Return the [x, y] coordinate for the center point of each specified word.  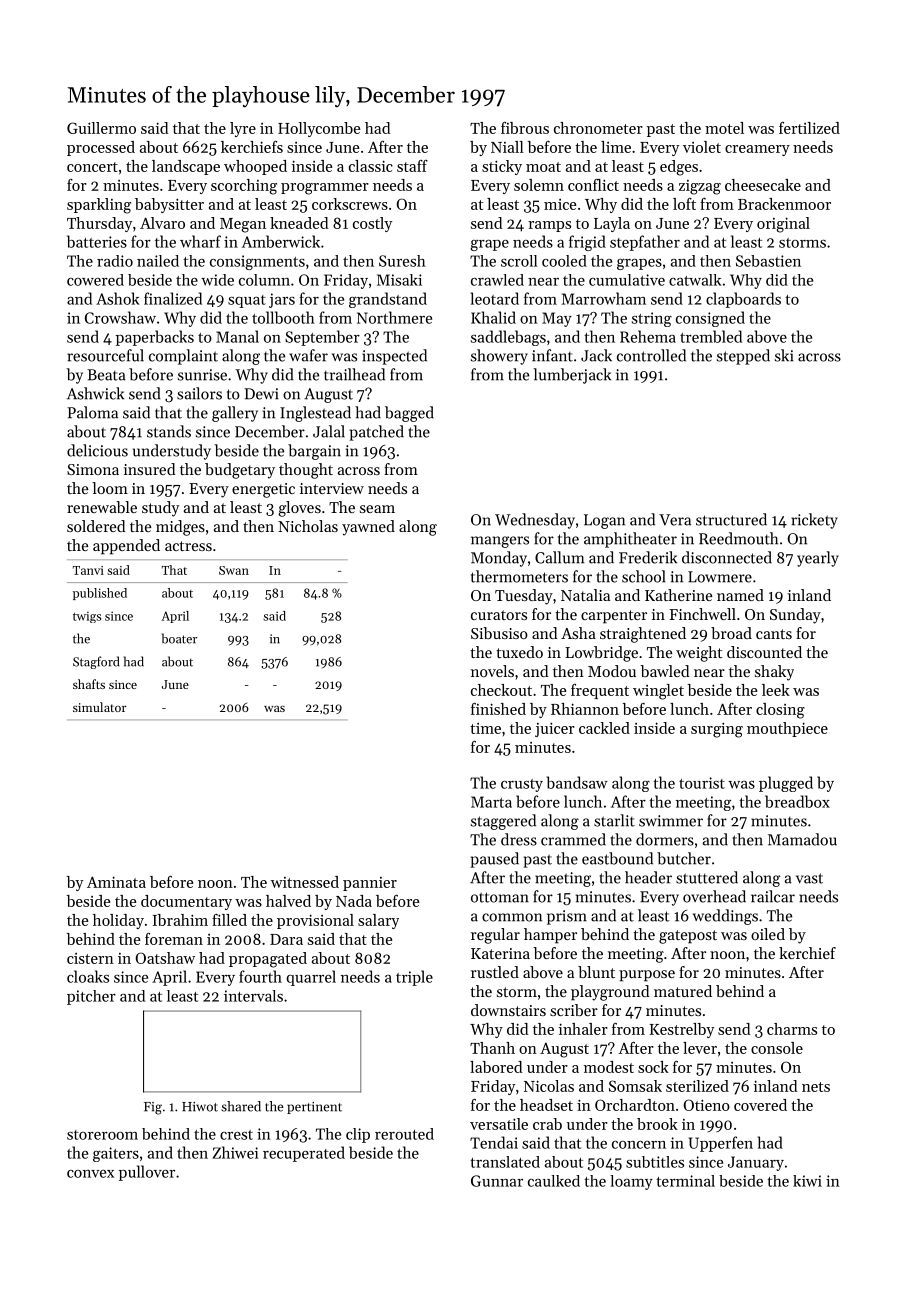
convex [90, 1174]
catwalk [695, 280]
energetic [263, 490]
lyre [243, 129]
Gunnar [497, 1181]
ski [784, 355]
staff [412, 166]
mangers [500, 542]
